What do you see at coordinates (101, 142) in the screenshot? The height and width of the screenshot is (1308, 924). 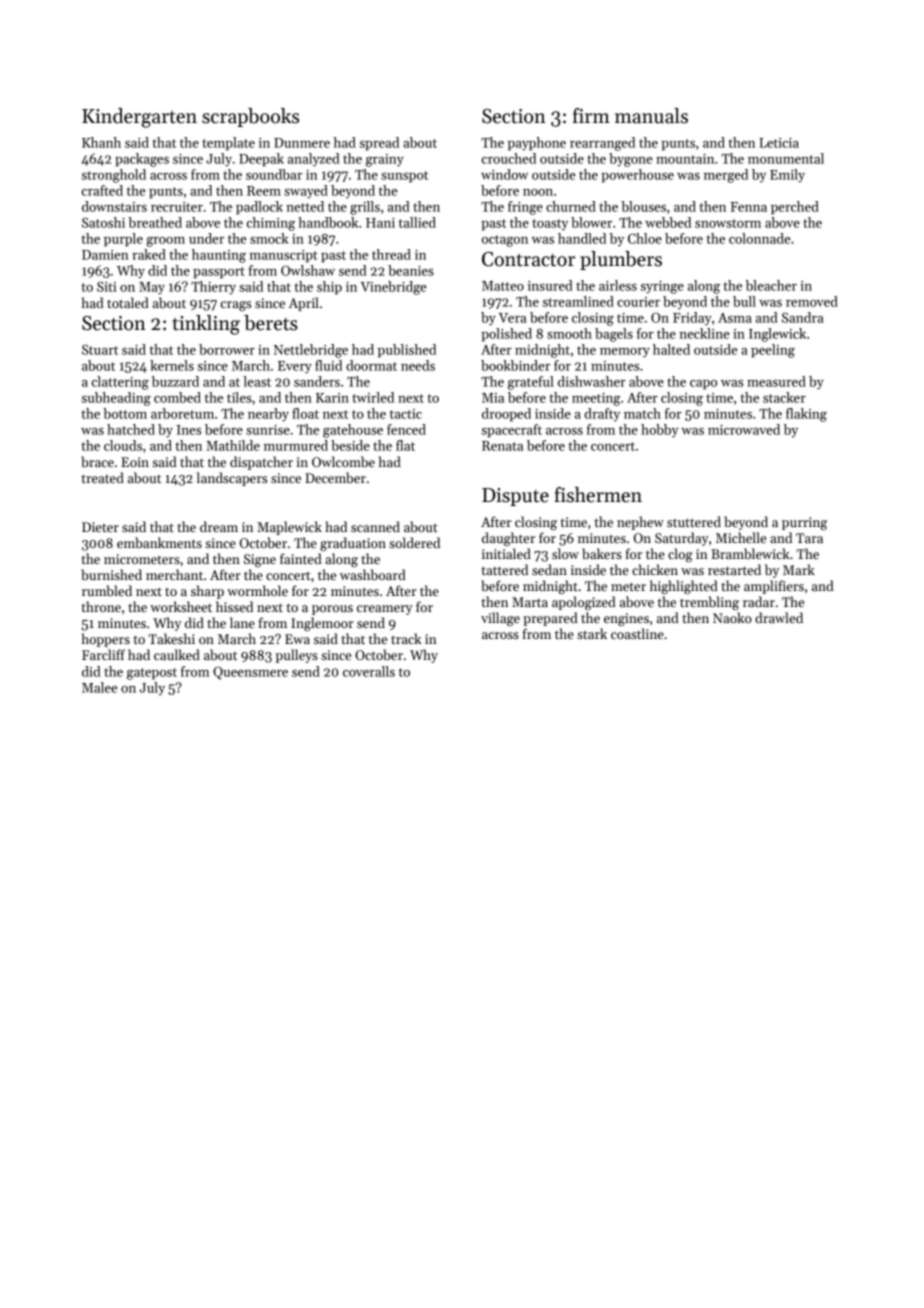 I see `Khanh` at bounding box center [101, 142].
